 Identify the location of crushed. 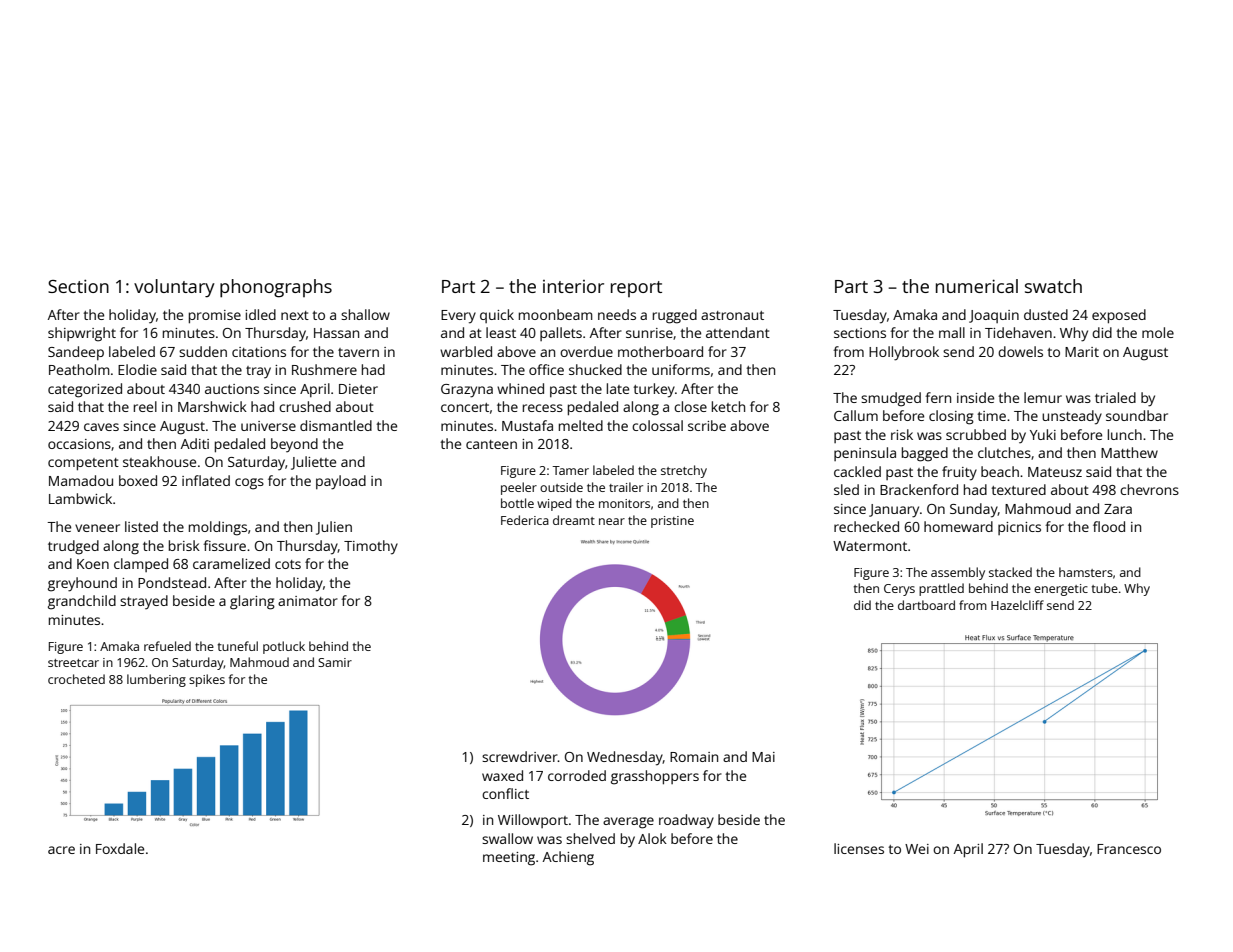
(305, 406).
